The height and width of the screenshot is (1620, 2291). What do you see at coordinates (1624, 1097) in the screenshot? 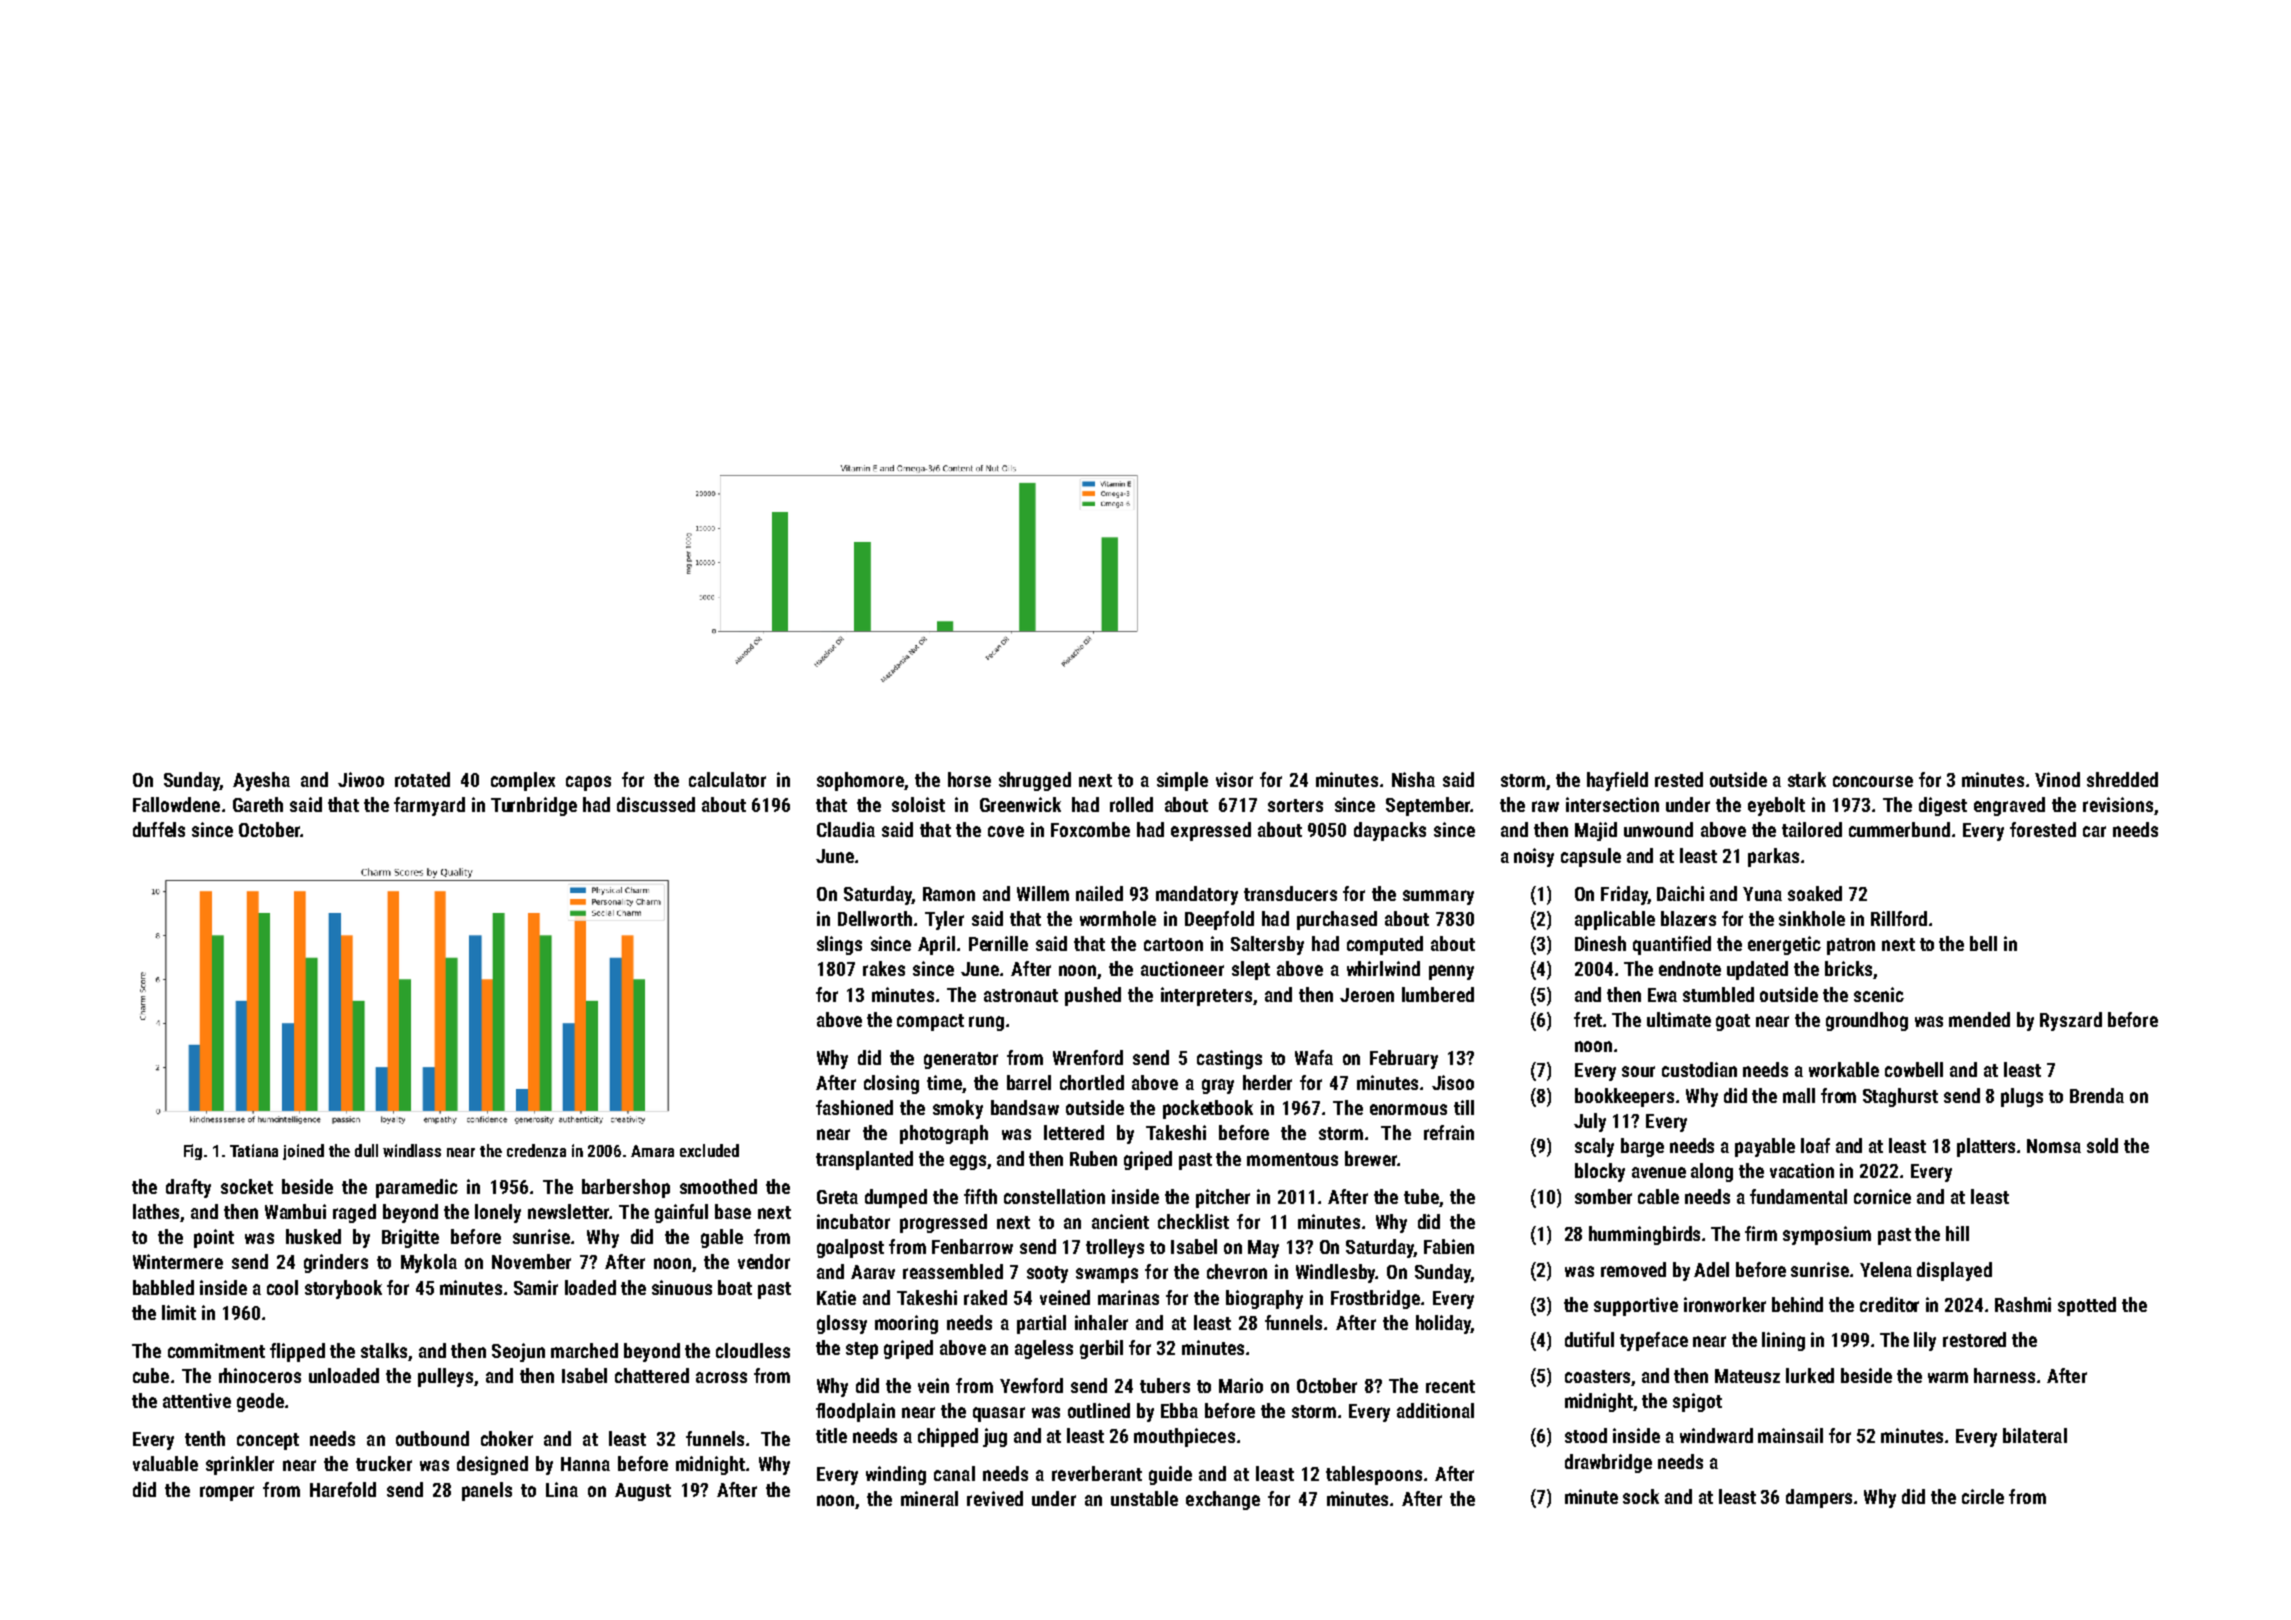
I see `bookkeepers` at bounding box center [1624, 1097].
